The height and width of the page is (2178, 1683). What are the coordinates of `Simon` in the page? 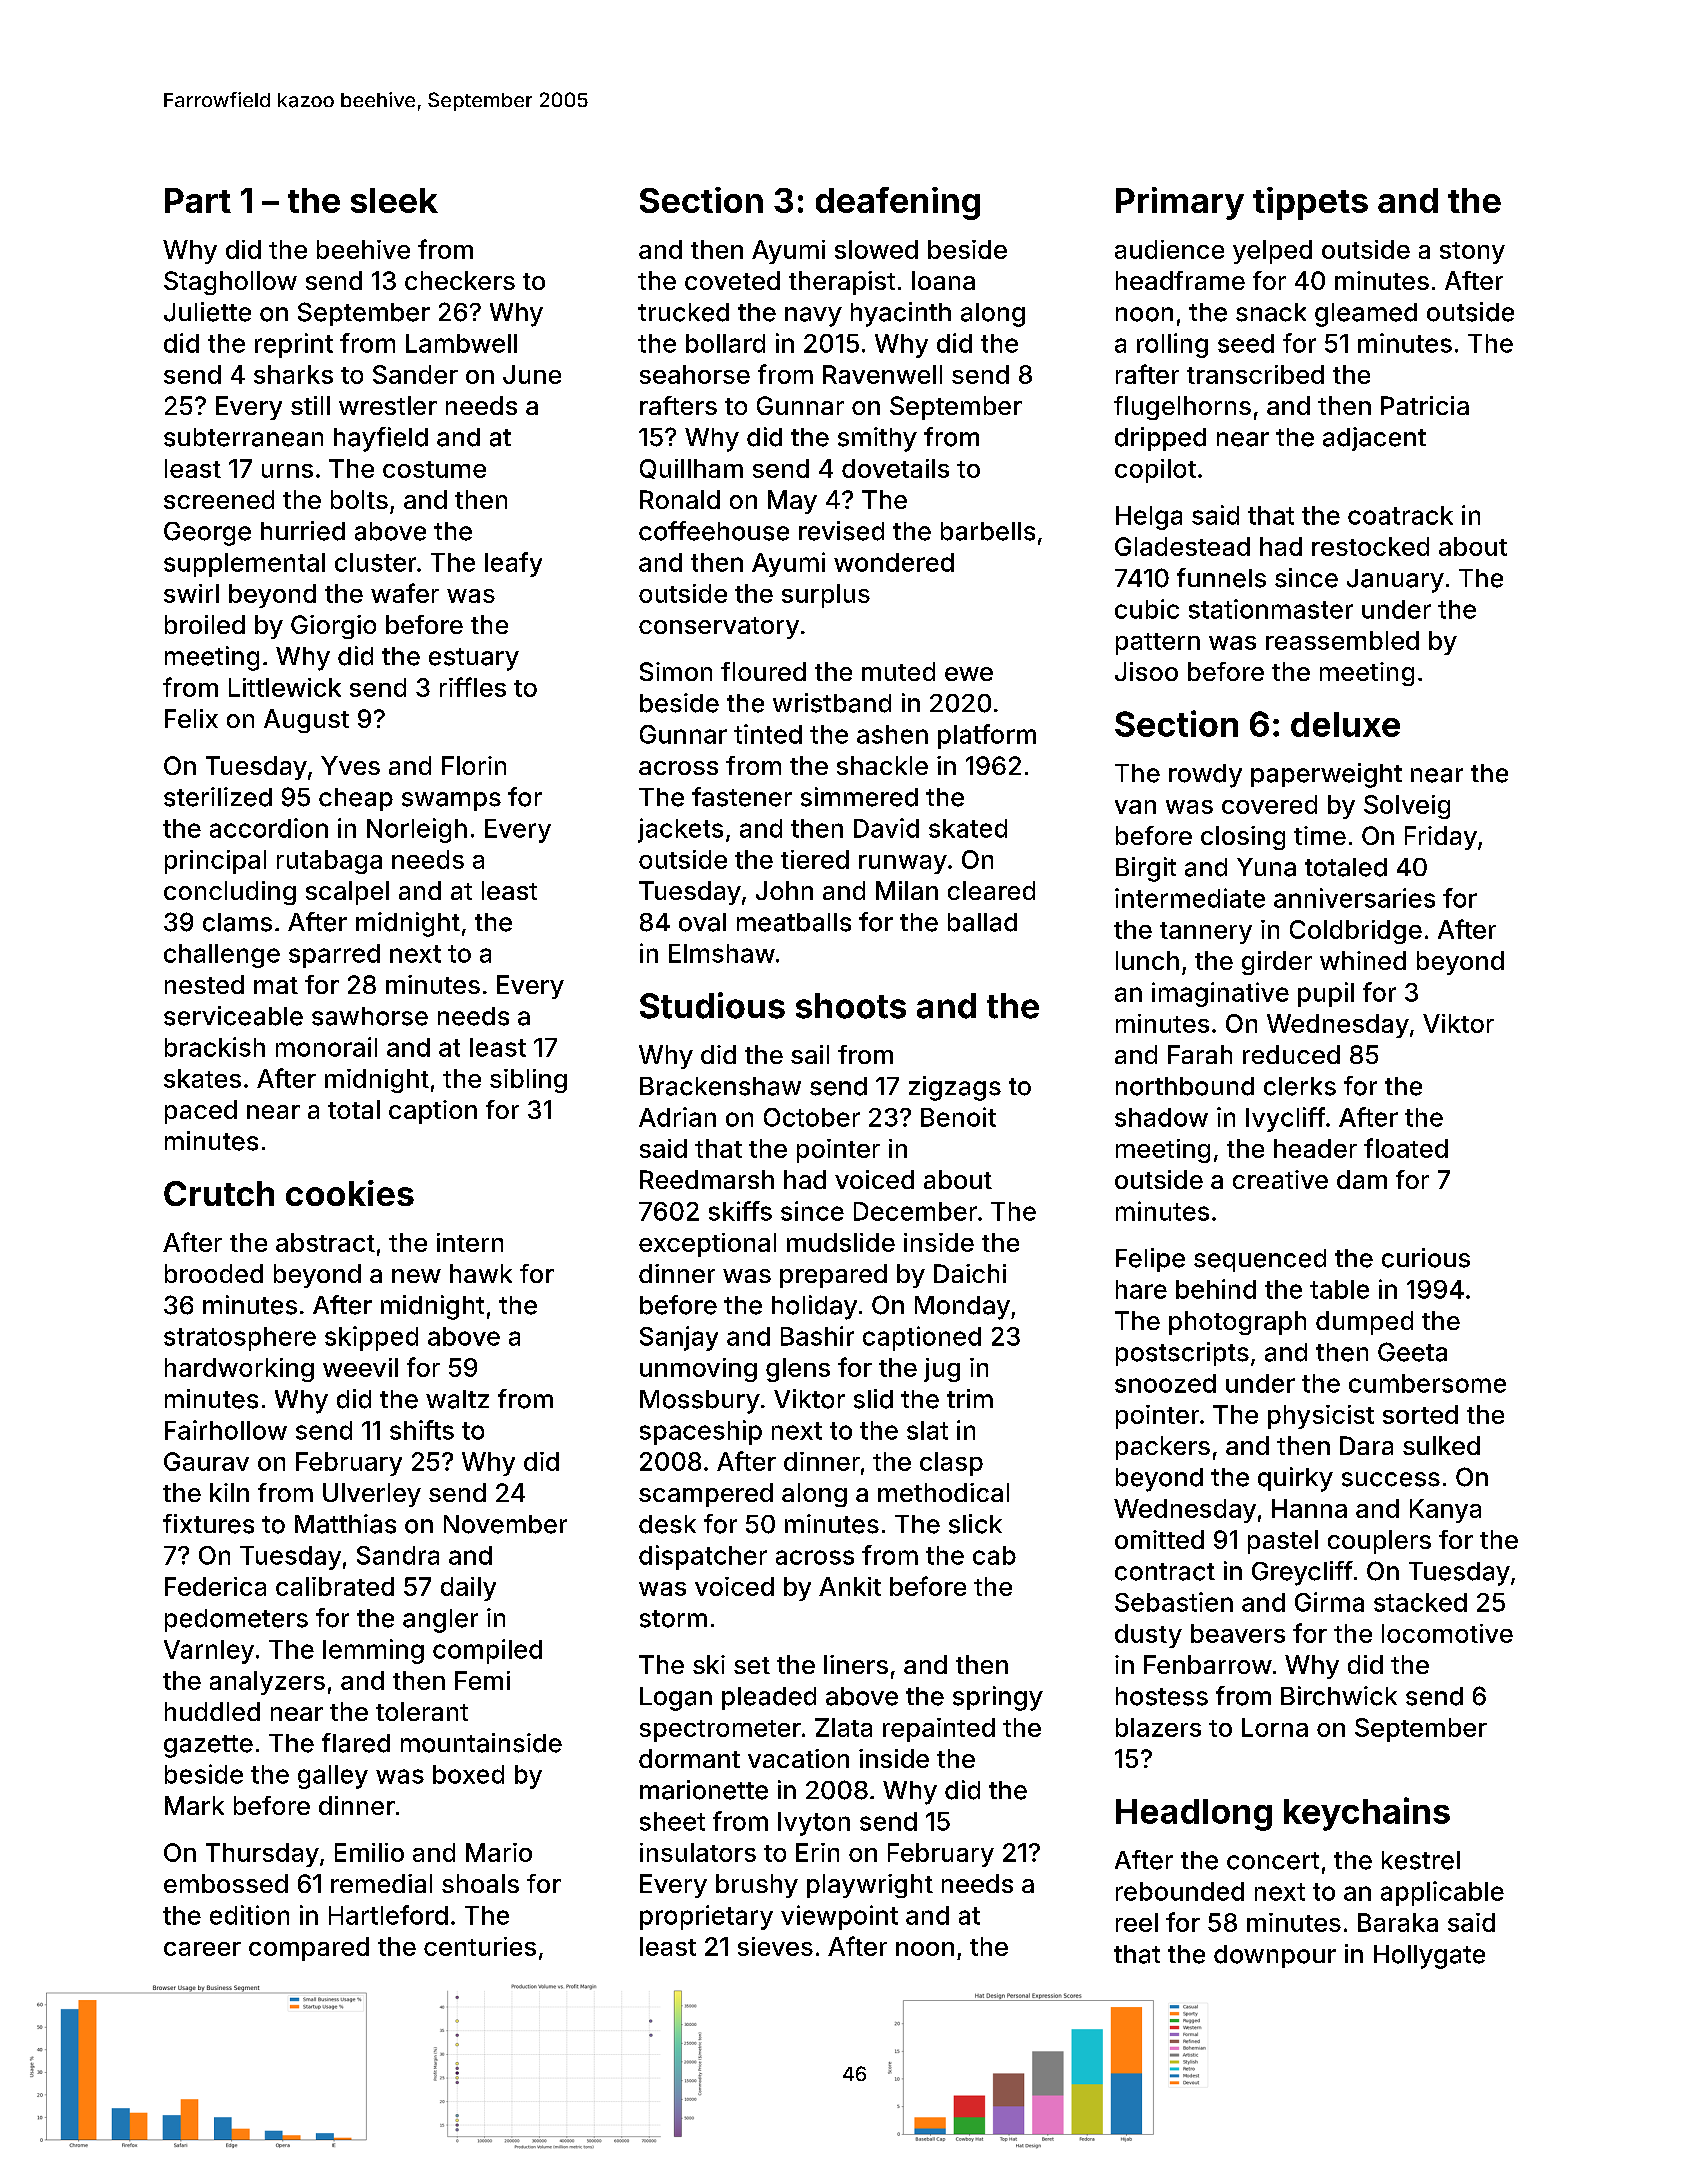 It's located at (676, 671).
